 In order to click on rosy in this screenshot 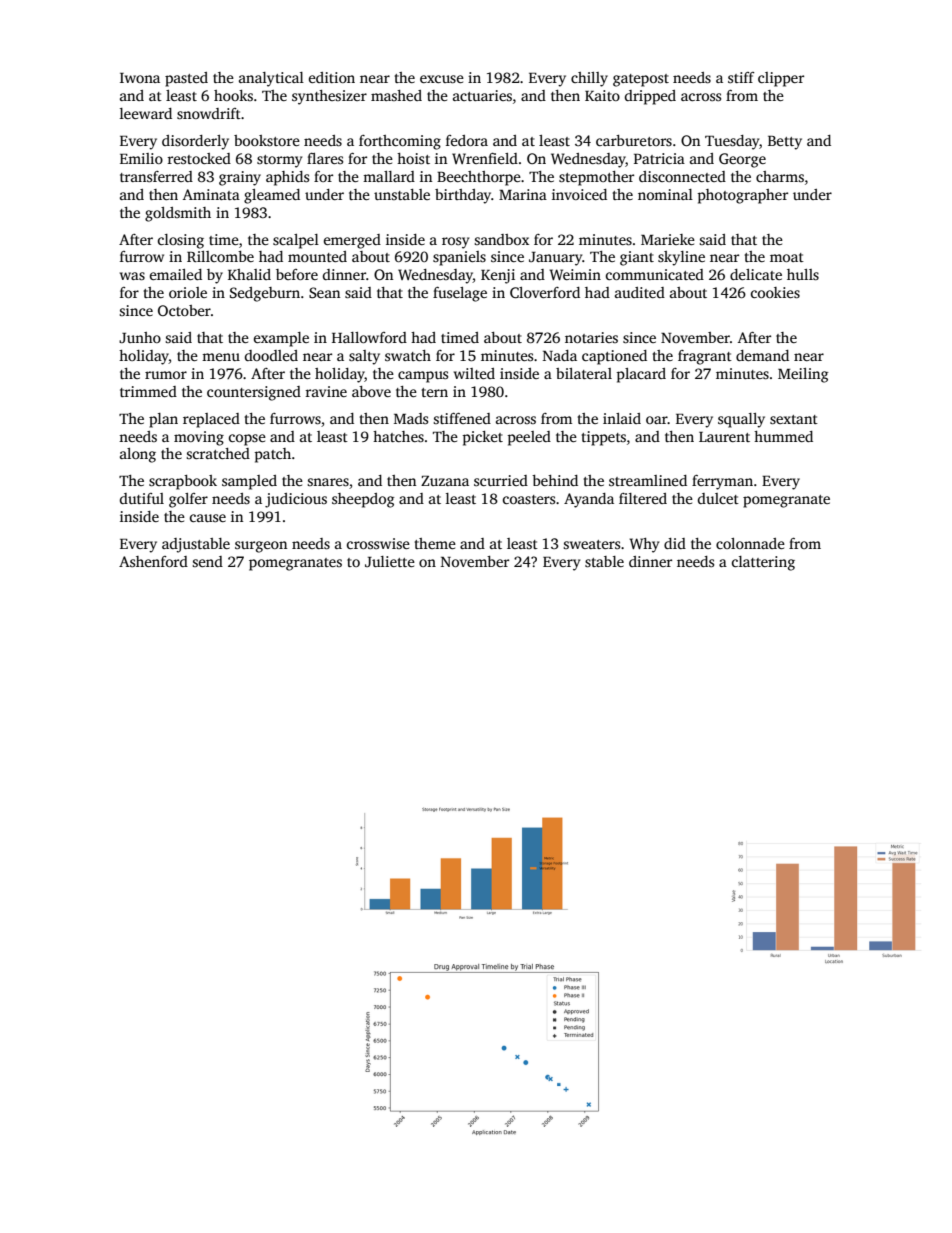, I will do `click(455, 243)`.
